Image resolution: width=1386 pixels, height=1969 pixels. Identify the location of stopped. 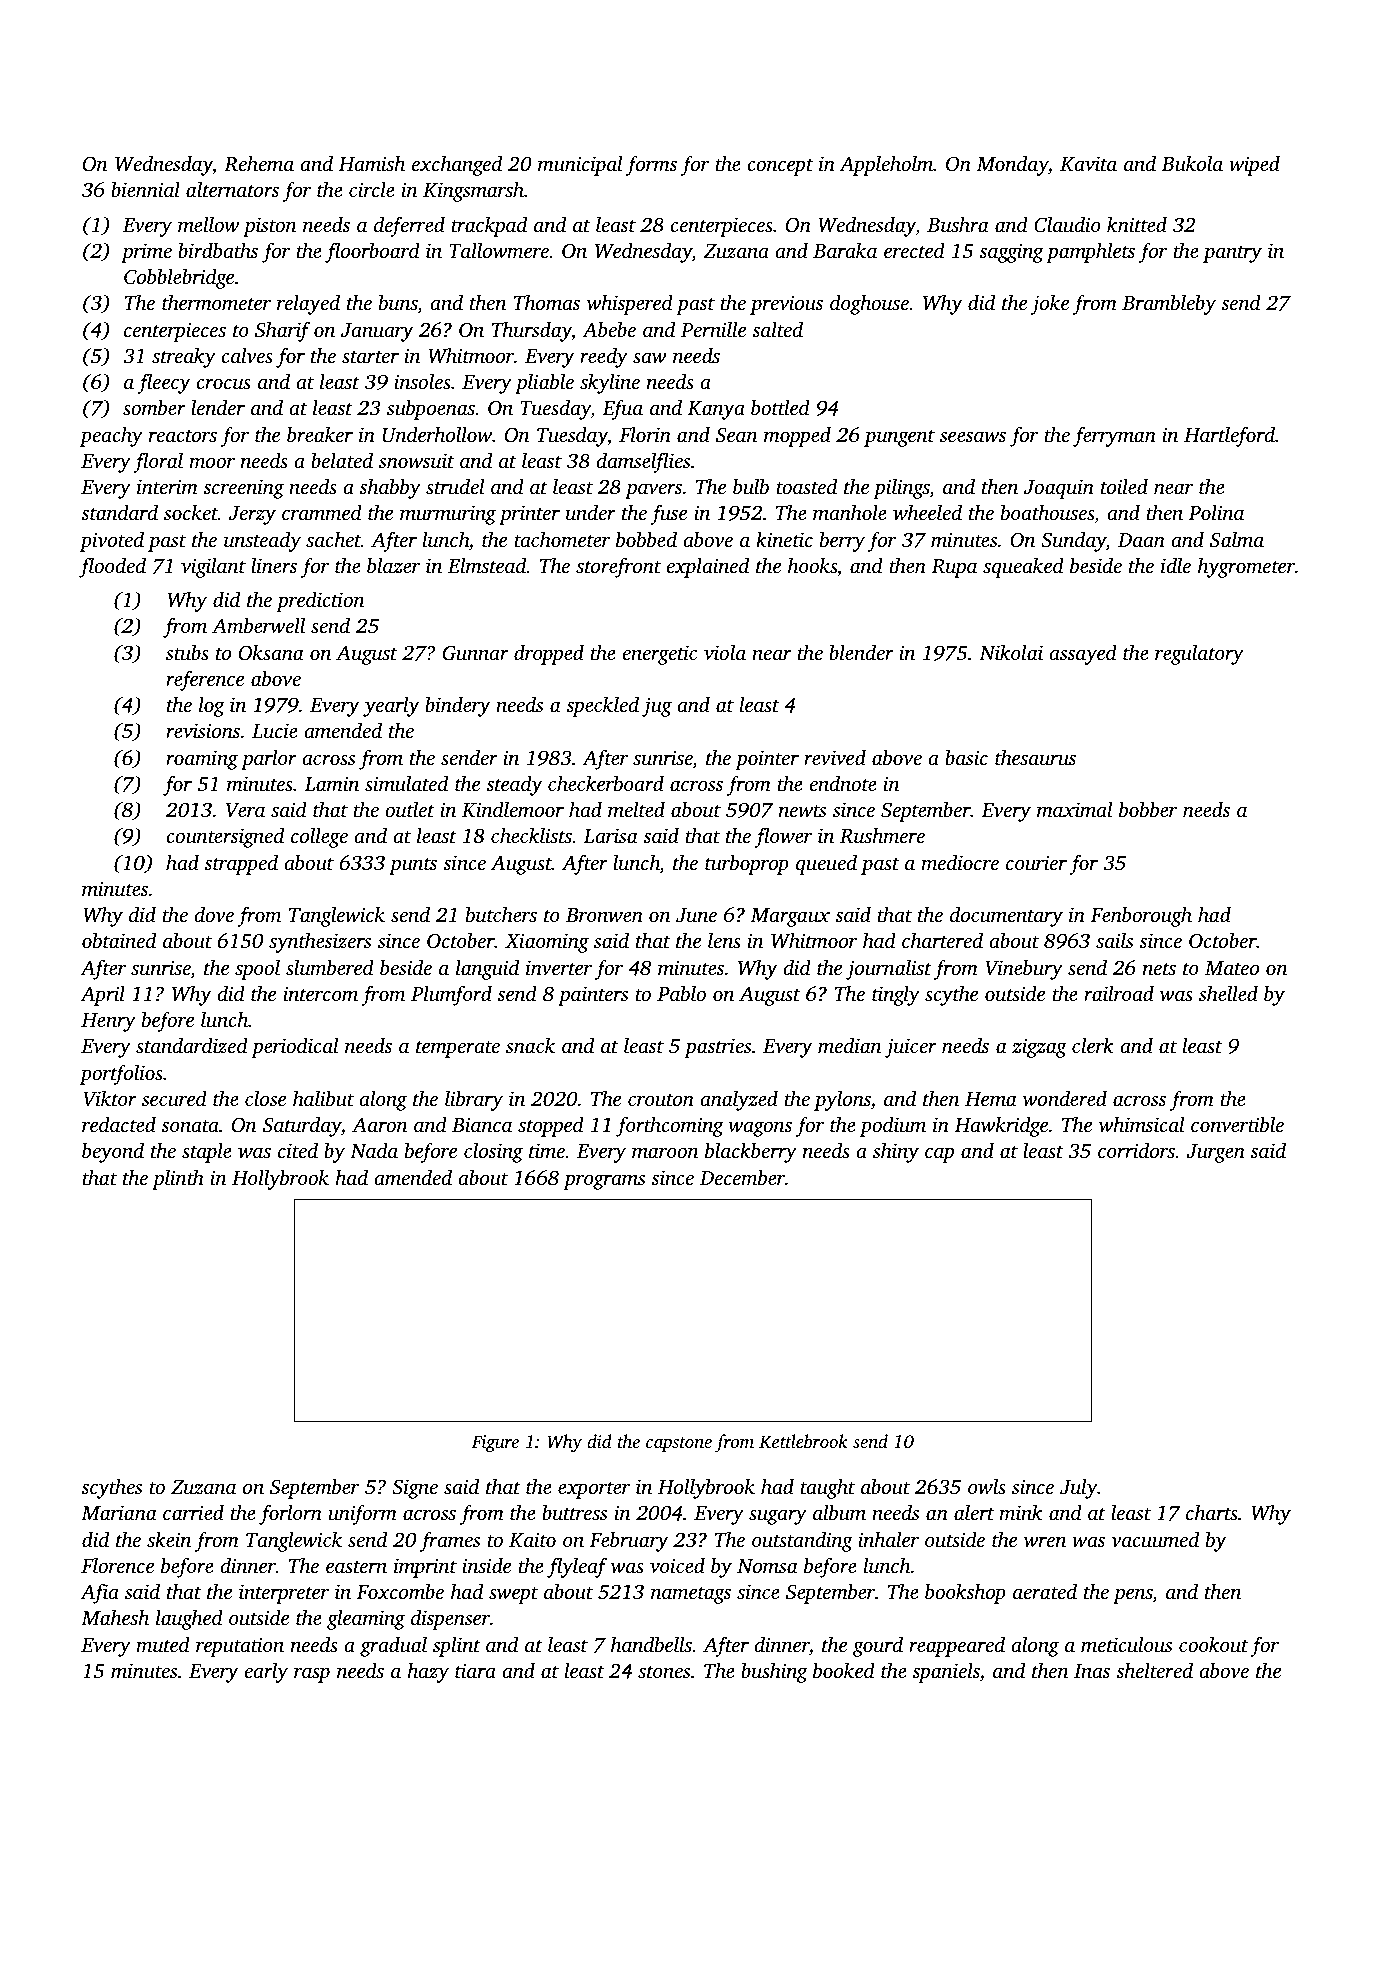
(551, 1126).
